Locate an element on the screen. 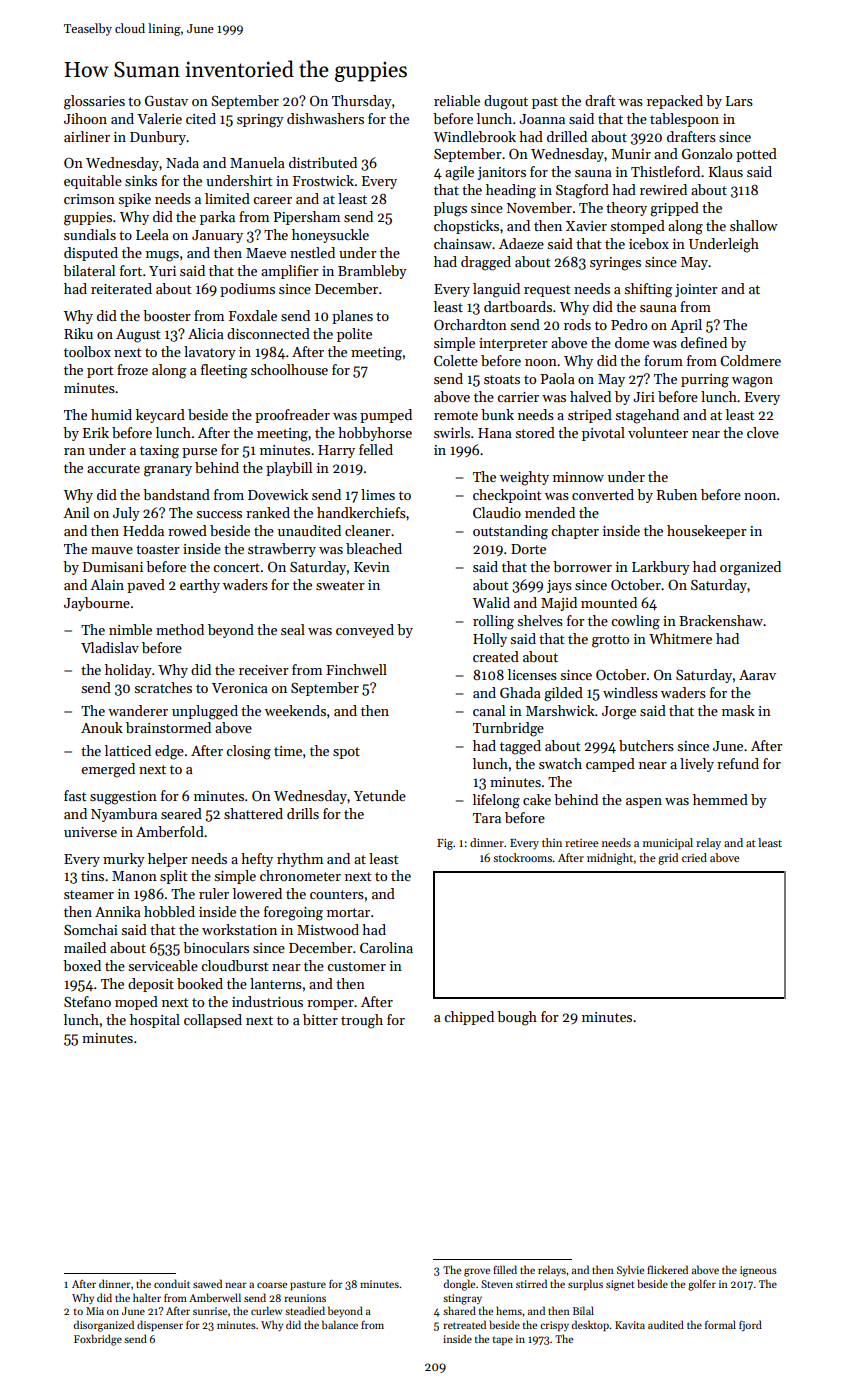 This screenshot has height=1400, width=849. sawed is located at coordinates (207, 1283).
